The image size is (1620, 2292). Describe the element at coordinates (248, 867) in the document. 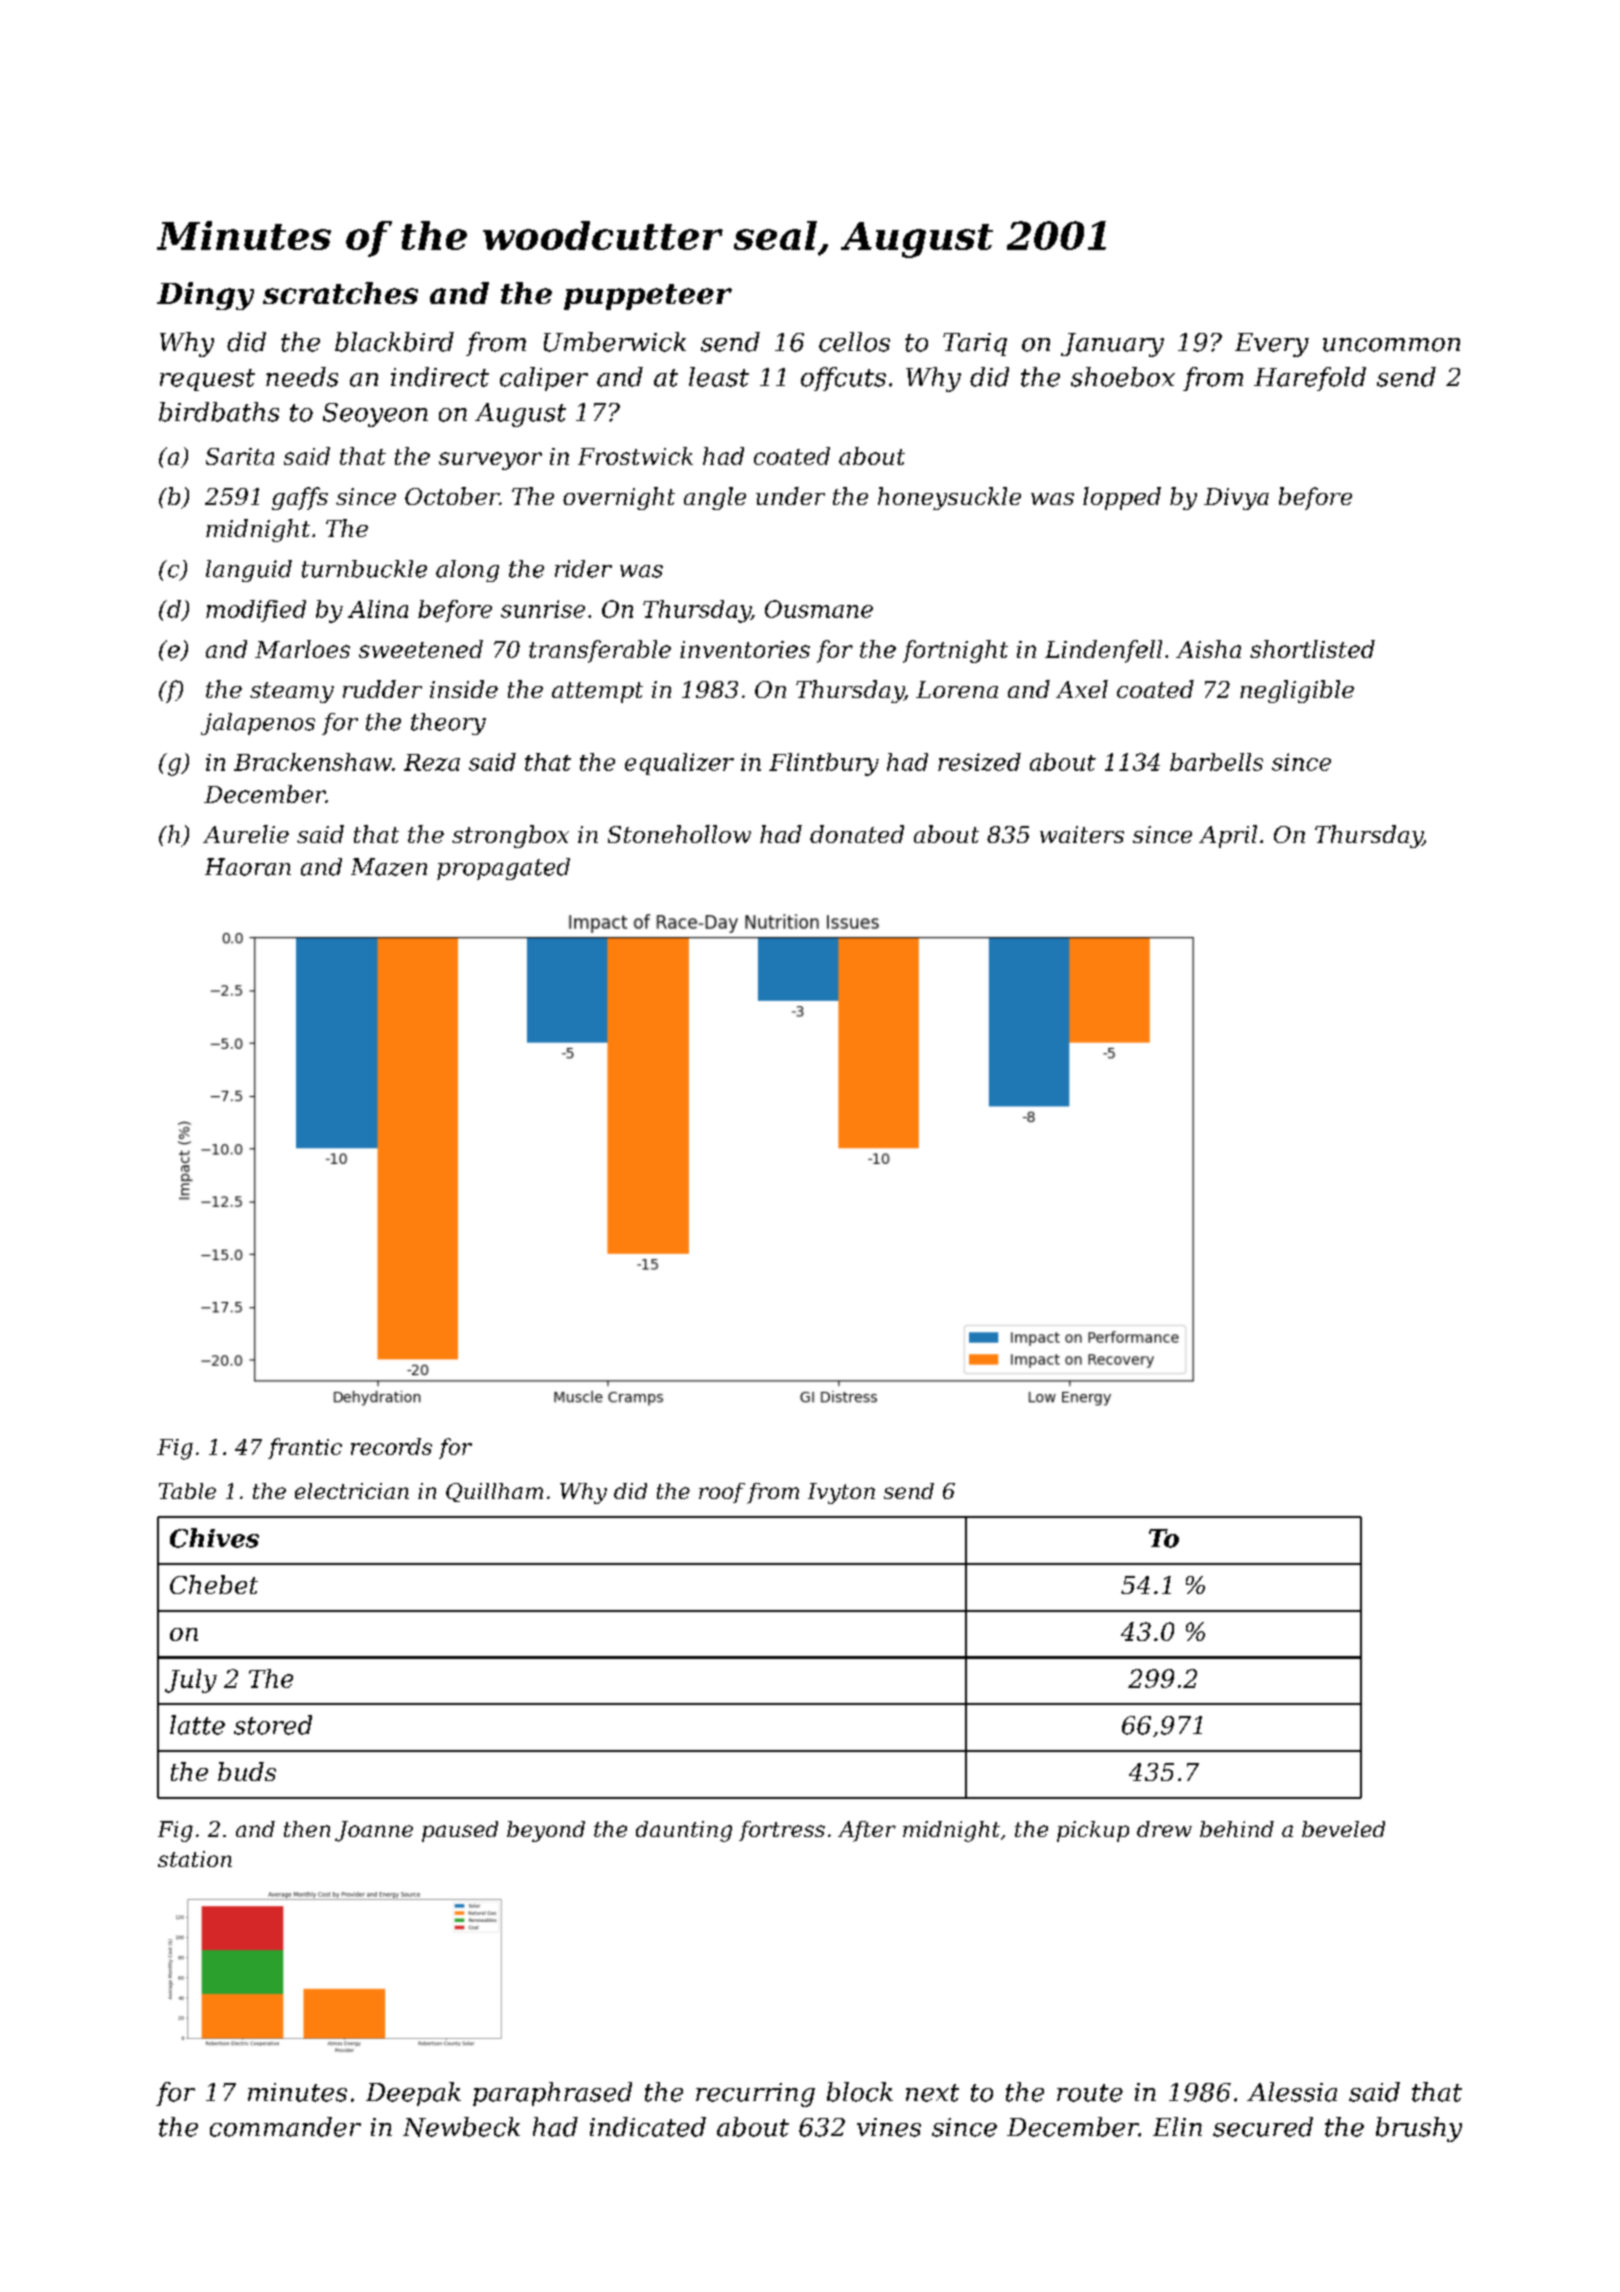

I see `Haoran` at that location.
